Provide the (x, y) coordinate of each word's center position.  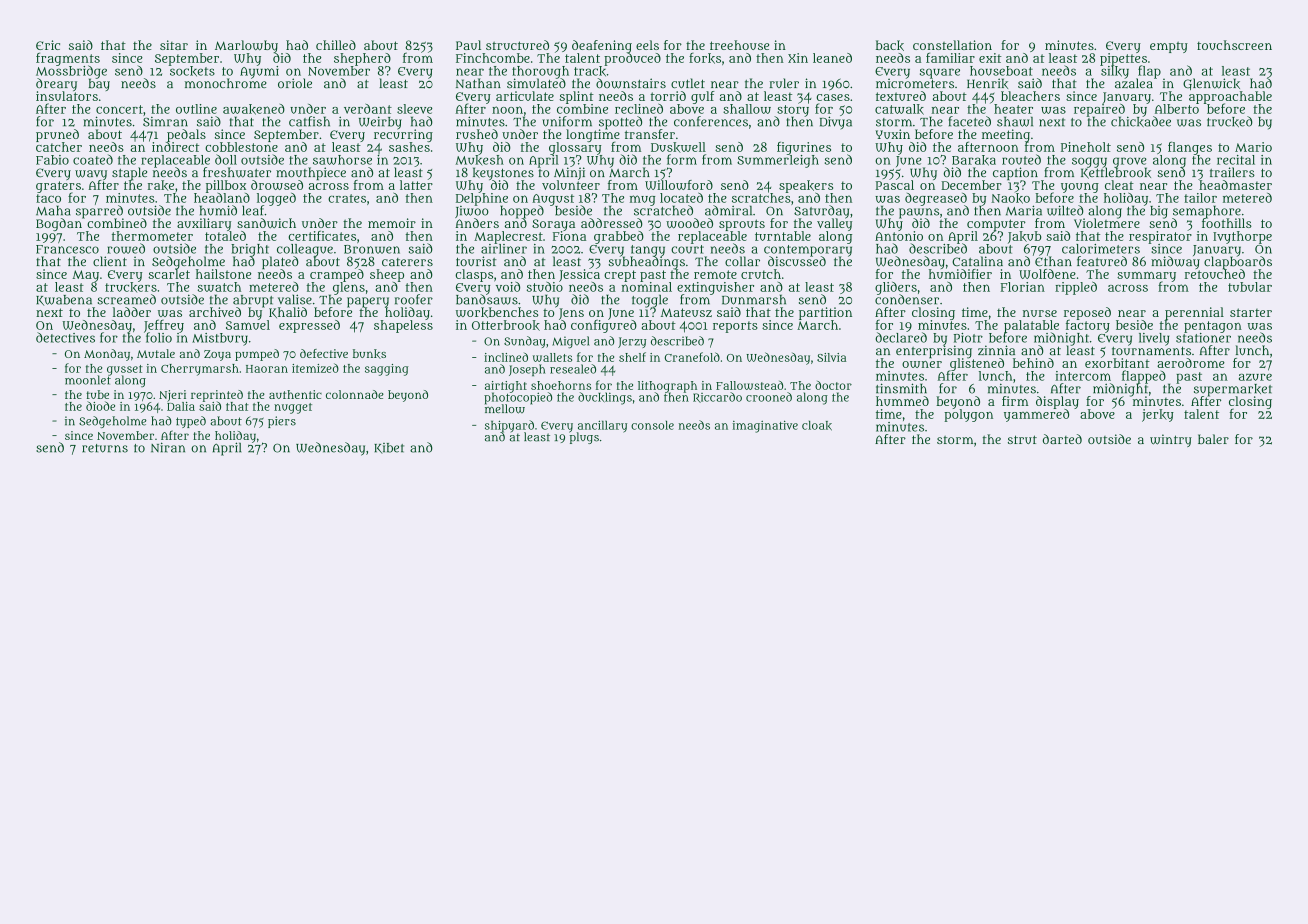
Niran (168, 447)
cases (833, 97)
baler (1213, 439)
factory (1088, 326)
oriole (295, 83)
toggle (650, 300)
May (85, 276)
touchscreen (1234, 45)
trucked (1230, 121)
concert (119, 109)
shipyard (509, 426)
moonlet (88, 380)
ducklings (605, 398)
